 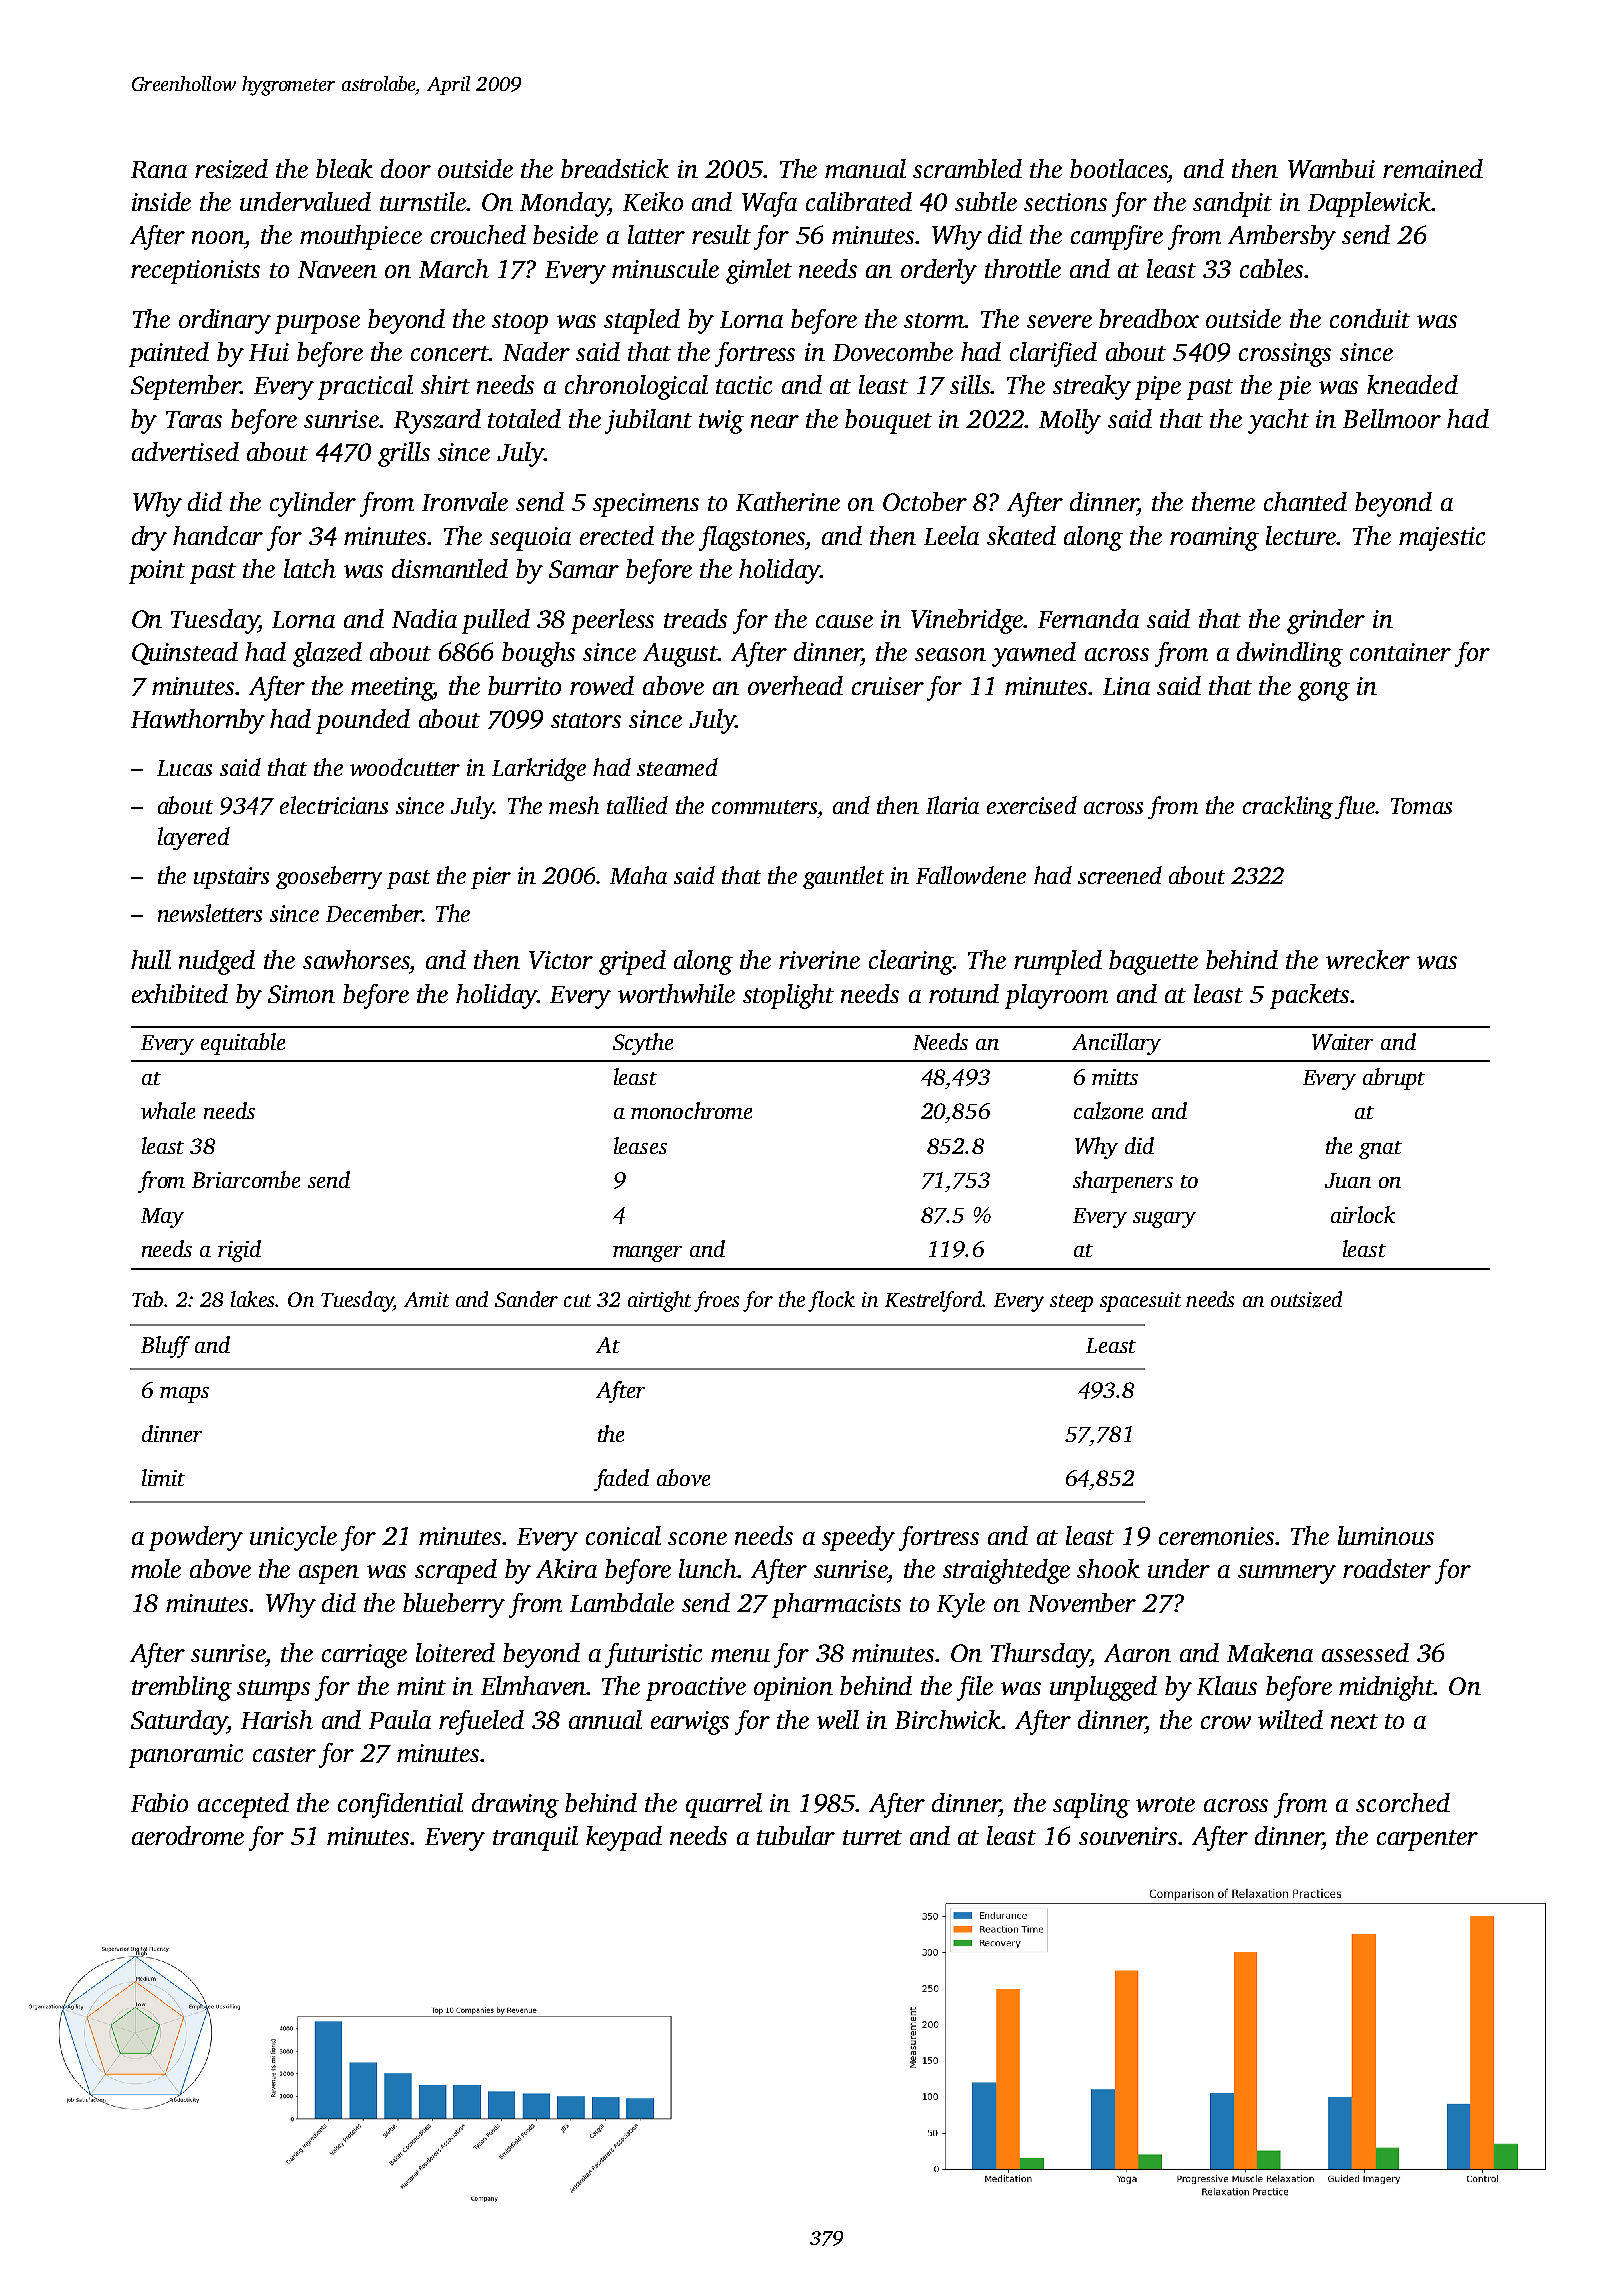 What do you see at coordinates (911, 962) in the screenshot?
I see `clearing` at bounding box center [911, 962].
